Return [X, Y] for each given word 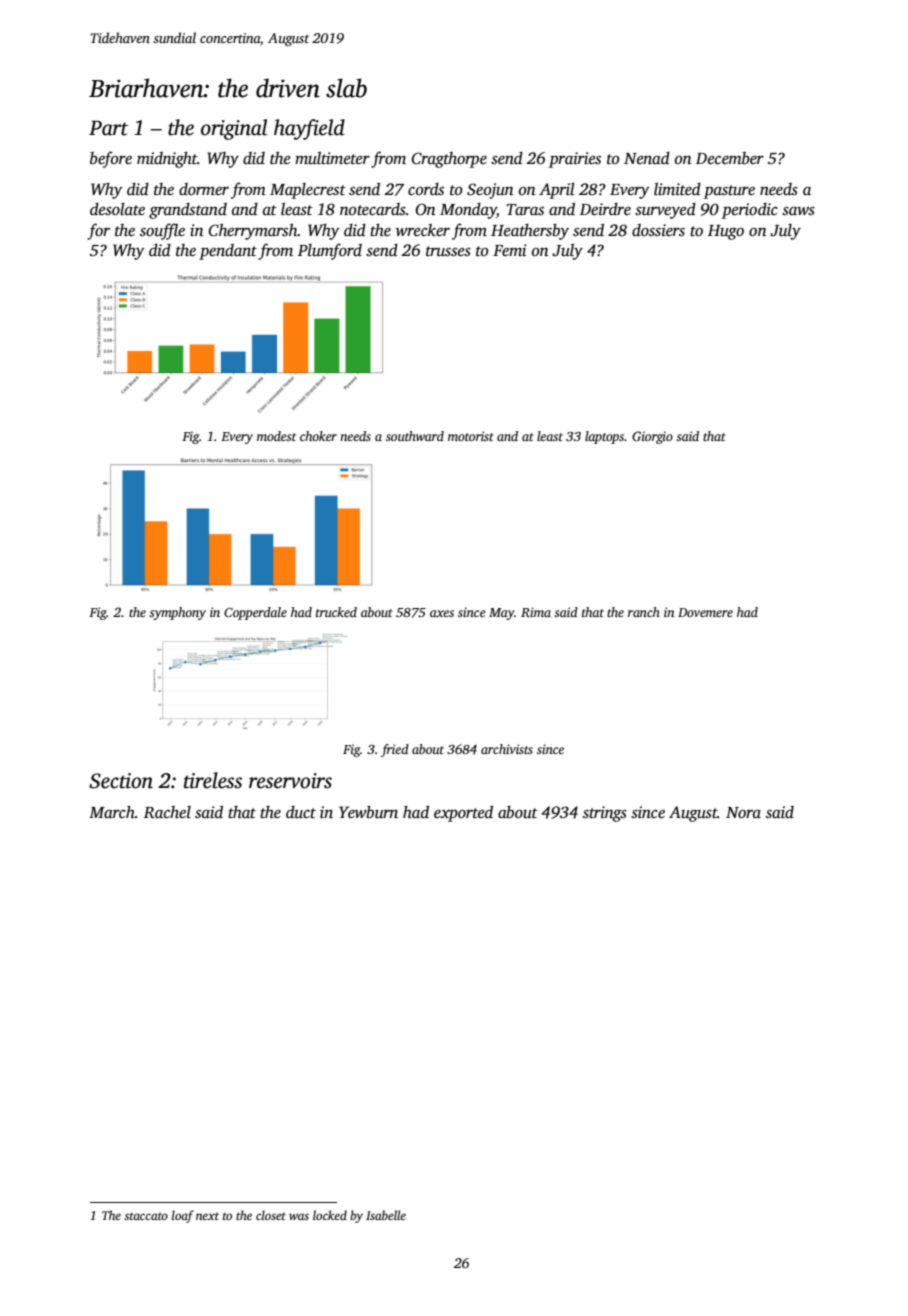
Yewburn [368, 812]
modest [276, 436]
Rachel [167, 812]
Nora [743, 813]
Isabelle [386, 1215]
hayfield [309, 129]
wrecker [423, 230]
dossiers [658, 230]
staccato [146, 1216]
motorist [471, 436]
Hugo [726, 232]
